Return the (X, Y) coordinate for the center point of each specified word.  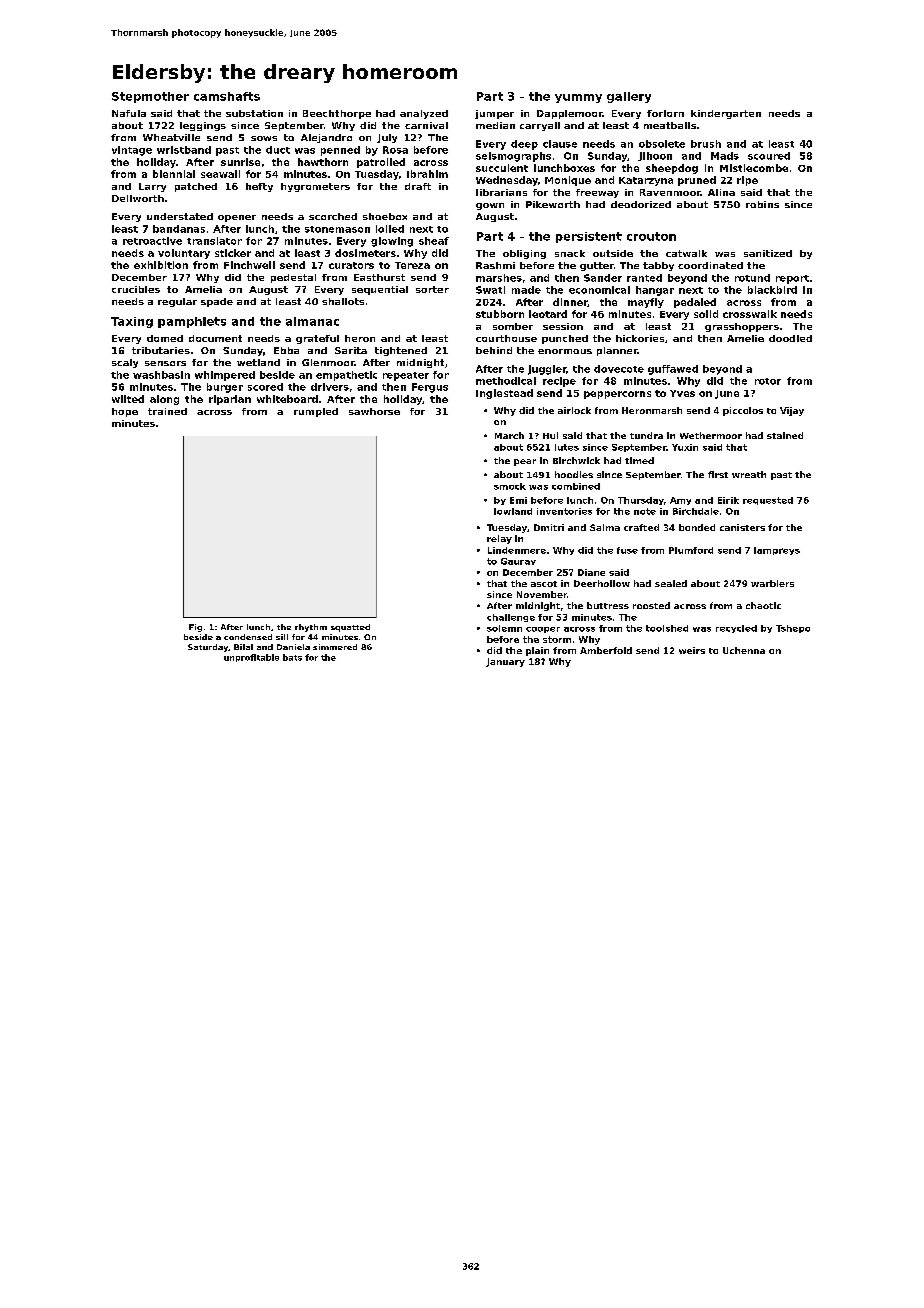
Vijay (792, 411)
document (215, 338)
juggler (547, 370)
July (387, 138)
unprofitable (251, 658)
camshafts (227, 96)
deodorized (641, 204)
